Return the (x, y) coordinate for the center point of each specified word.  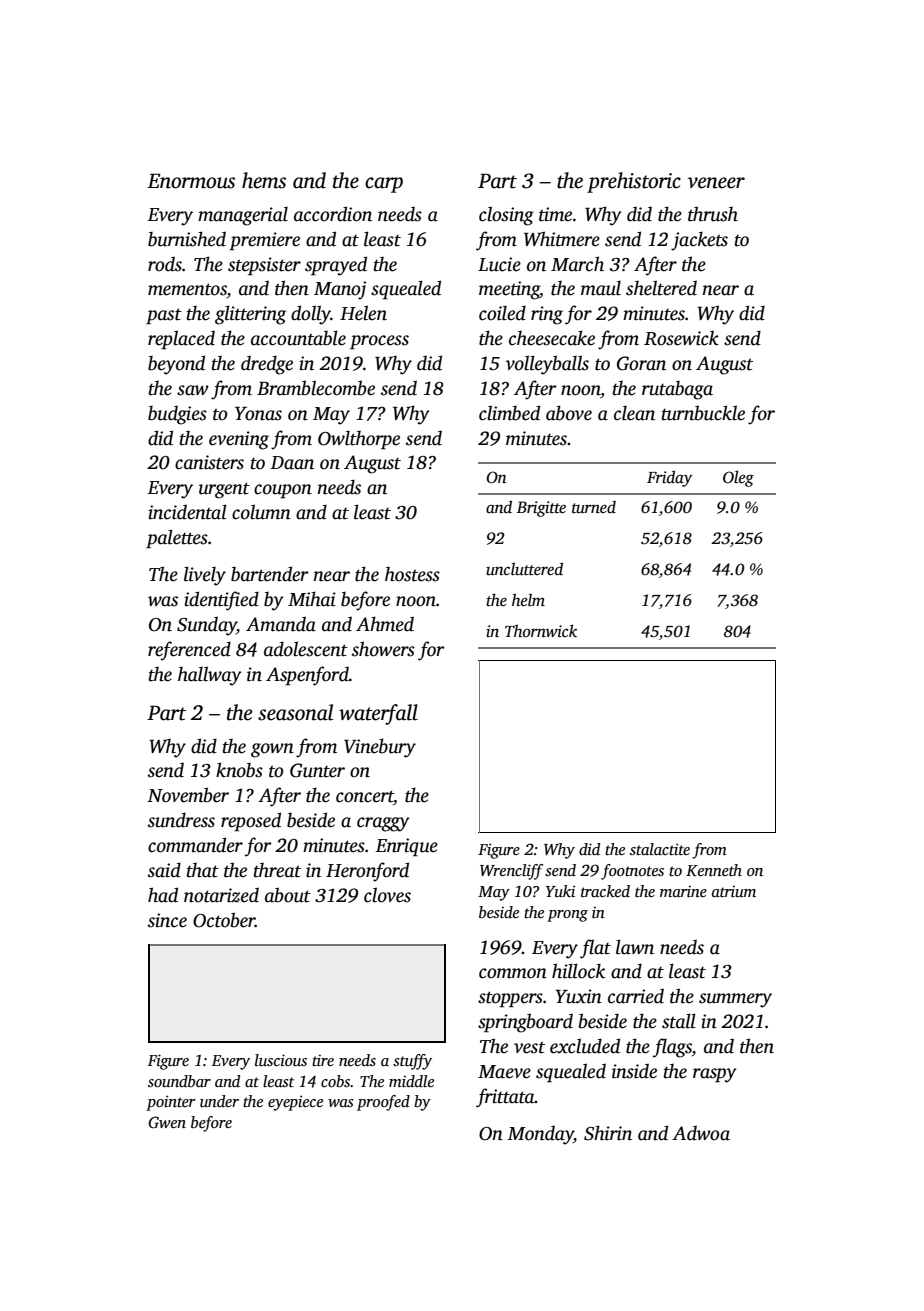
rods (165, 264)
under (219, 1101)
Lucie (499, 264)
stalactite (660, 849)
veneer (716, 183)
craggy (383, 824)
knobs (239, 770)
